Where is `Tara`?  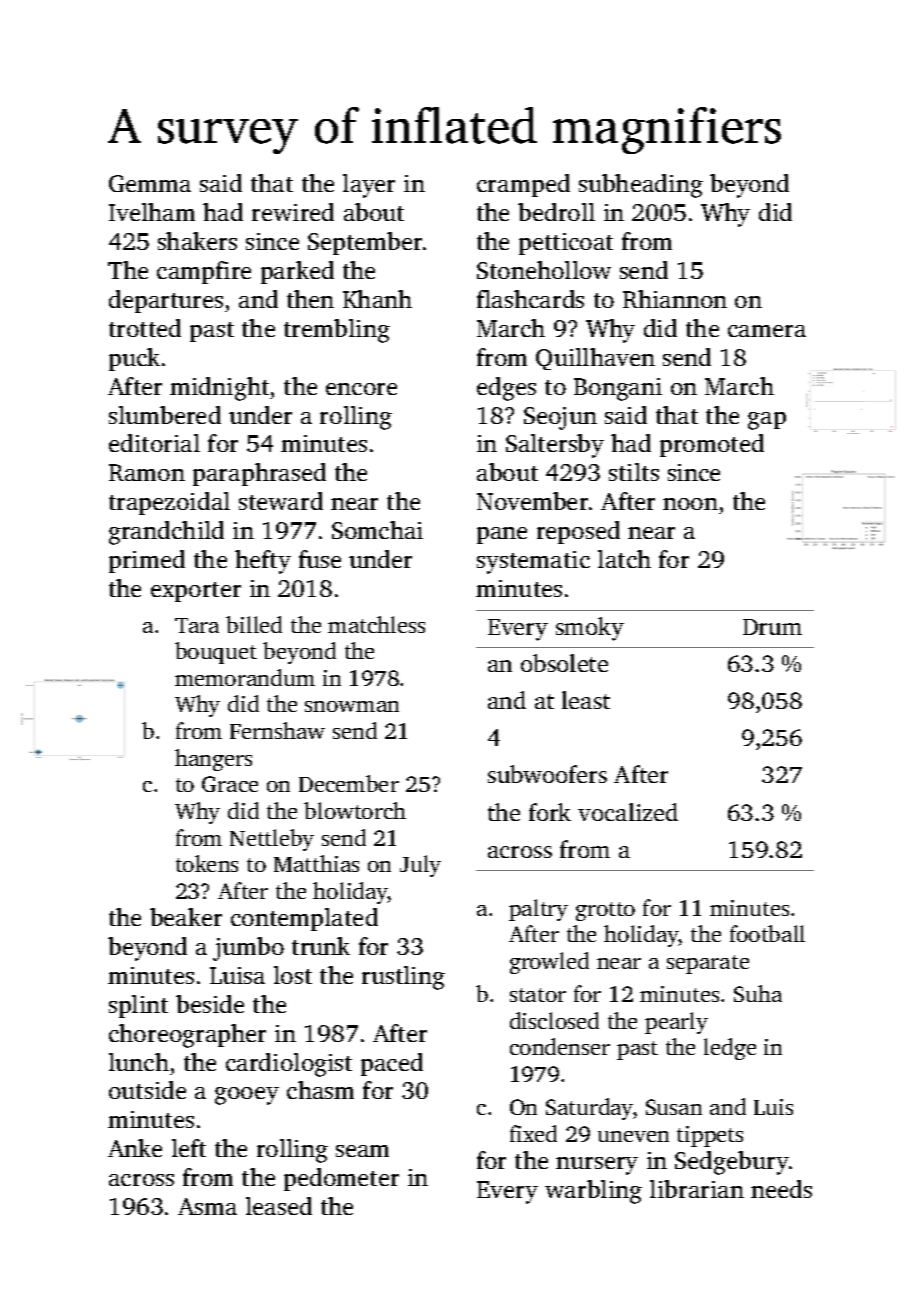 Tara is located at coordinates (197, 625).
